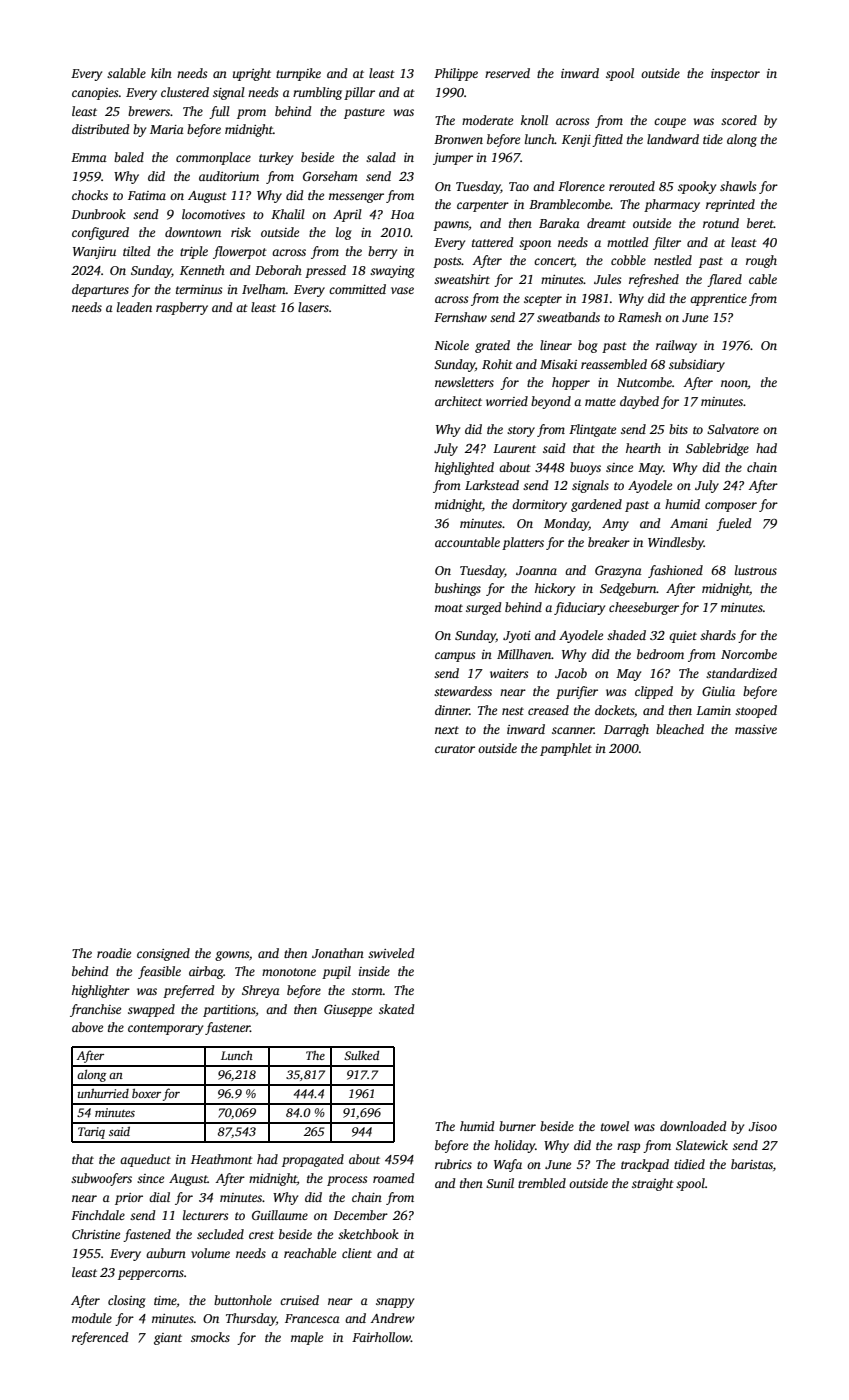 The width and height of the image is (849, 1400). I want to click on inspector, so click(735, 75).
